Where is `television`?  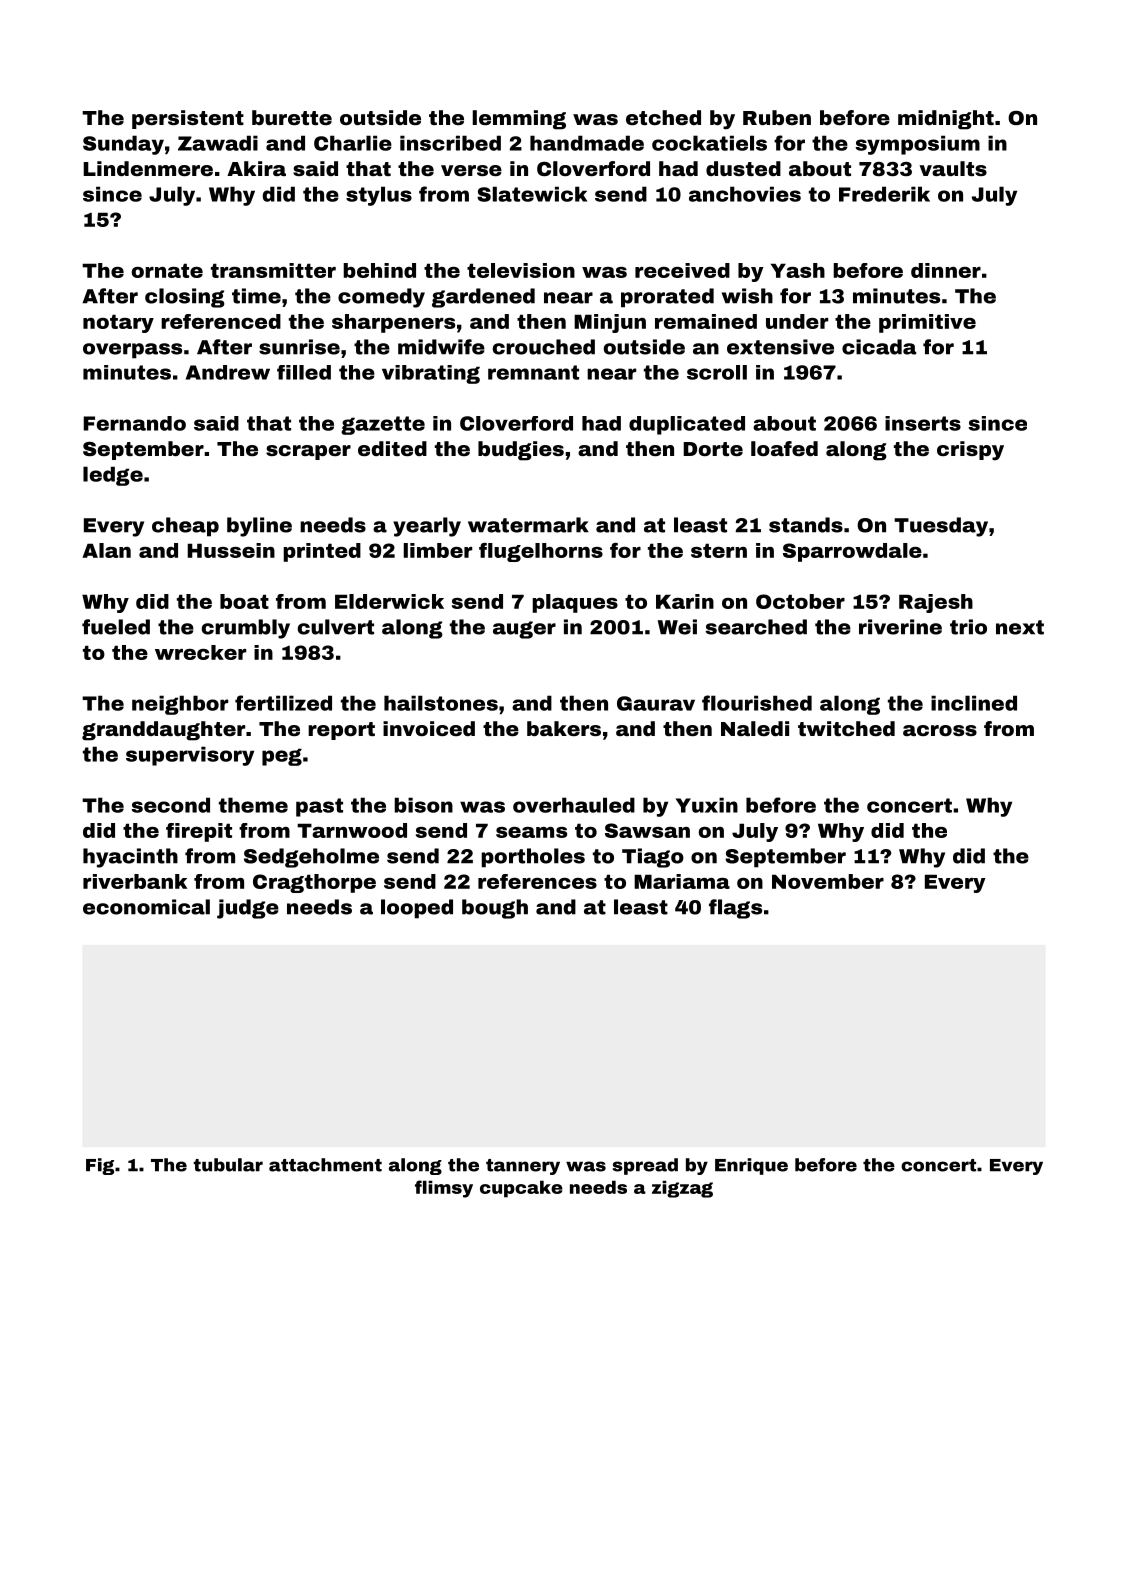
television is located at coordinates (521, 270).
